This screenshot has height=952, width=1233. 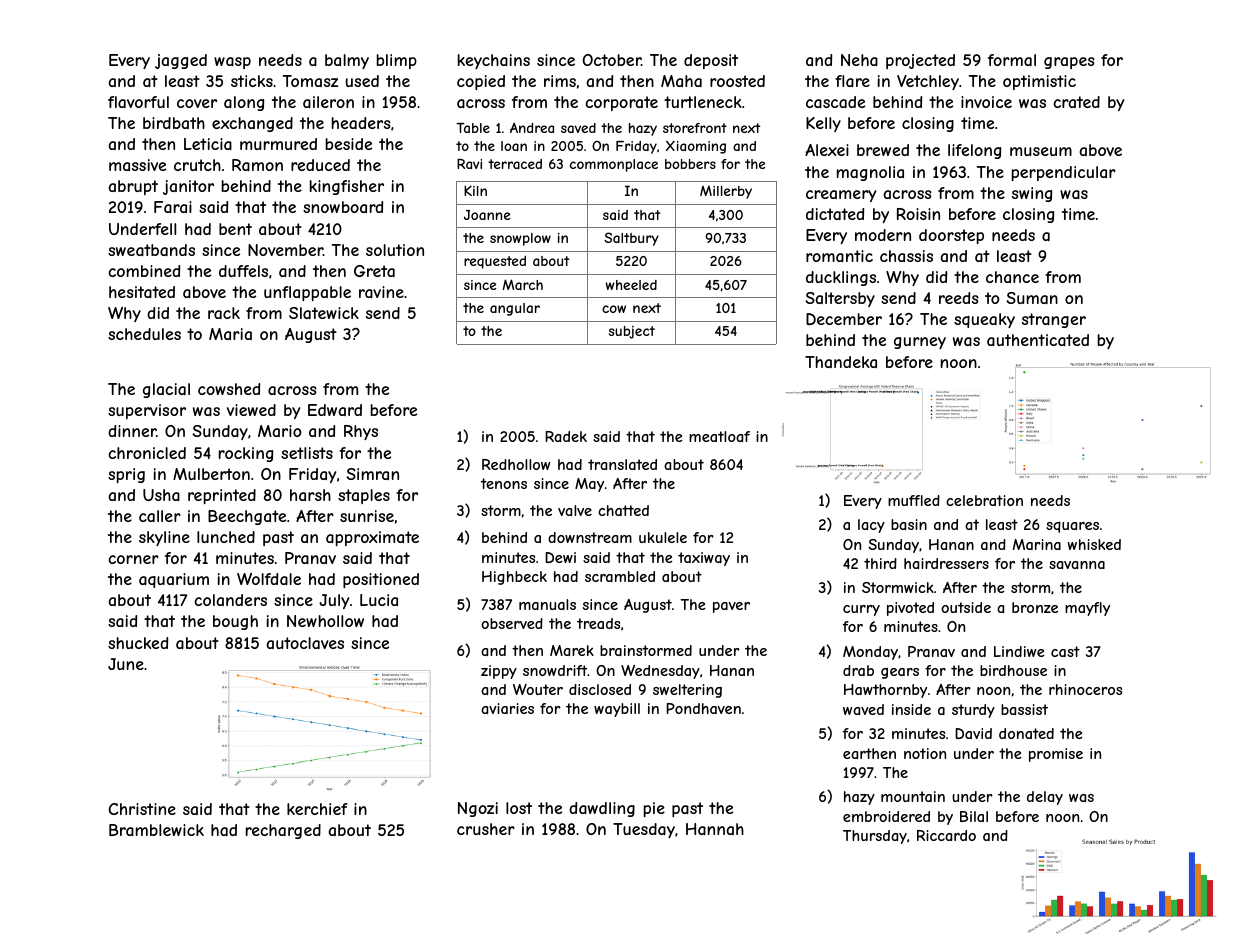 What do you see at coordinates (132, 431) in the screenshot?
I see `dinner` at bounding box center [132, 431].
